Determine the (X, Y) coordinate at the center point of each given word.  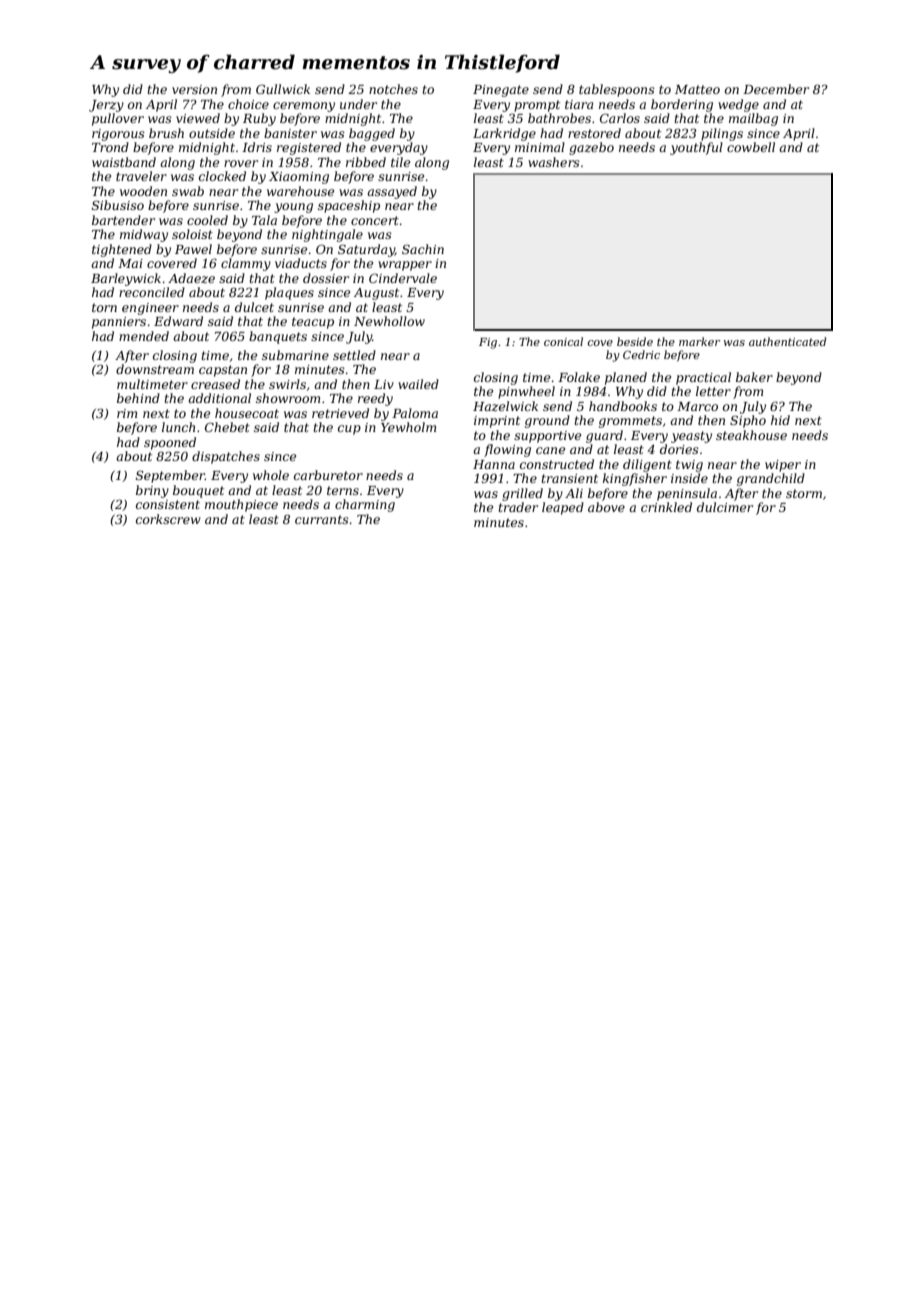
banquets (278, 337)
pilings (722, 134)
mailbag (753, 119)
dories (679, 449)
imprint (497, 422)
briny (152, 491)
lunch (178, 427)
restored (594, 133)
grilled (522, 494)
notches (393, 89)
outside (212, 133)
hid (780, 420)
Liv (384, 384)
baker (754, 377)
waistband (124, 162)
